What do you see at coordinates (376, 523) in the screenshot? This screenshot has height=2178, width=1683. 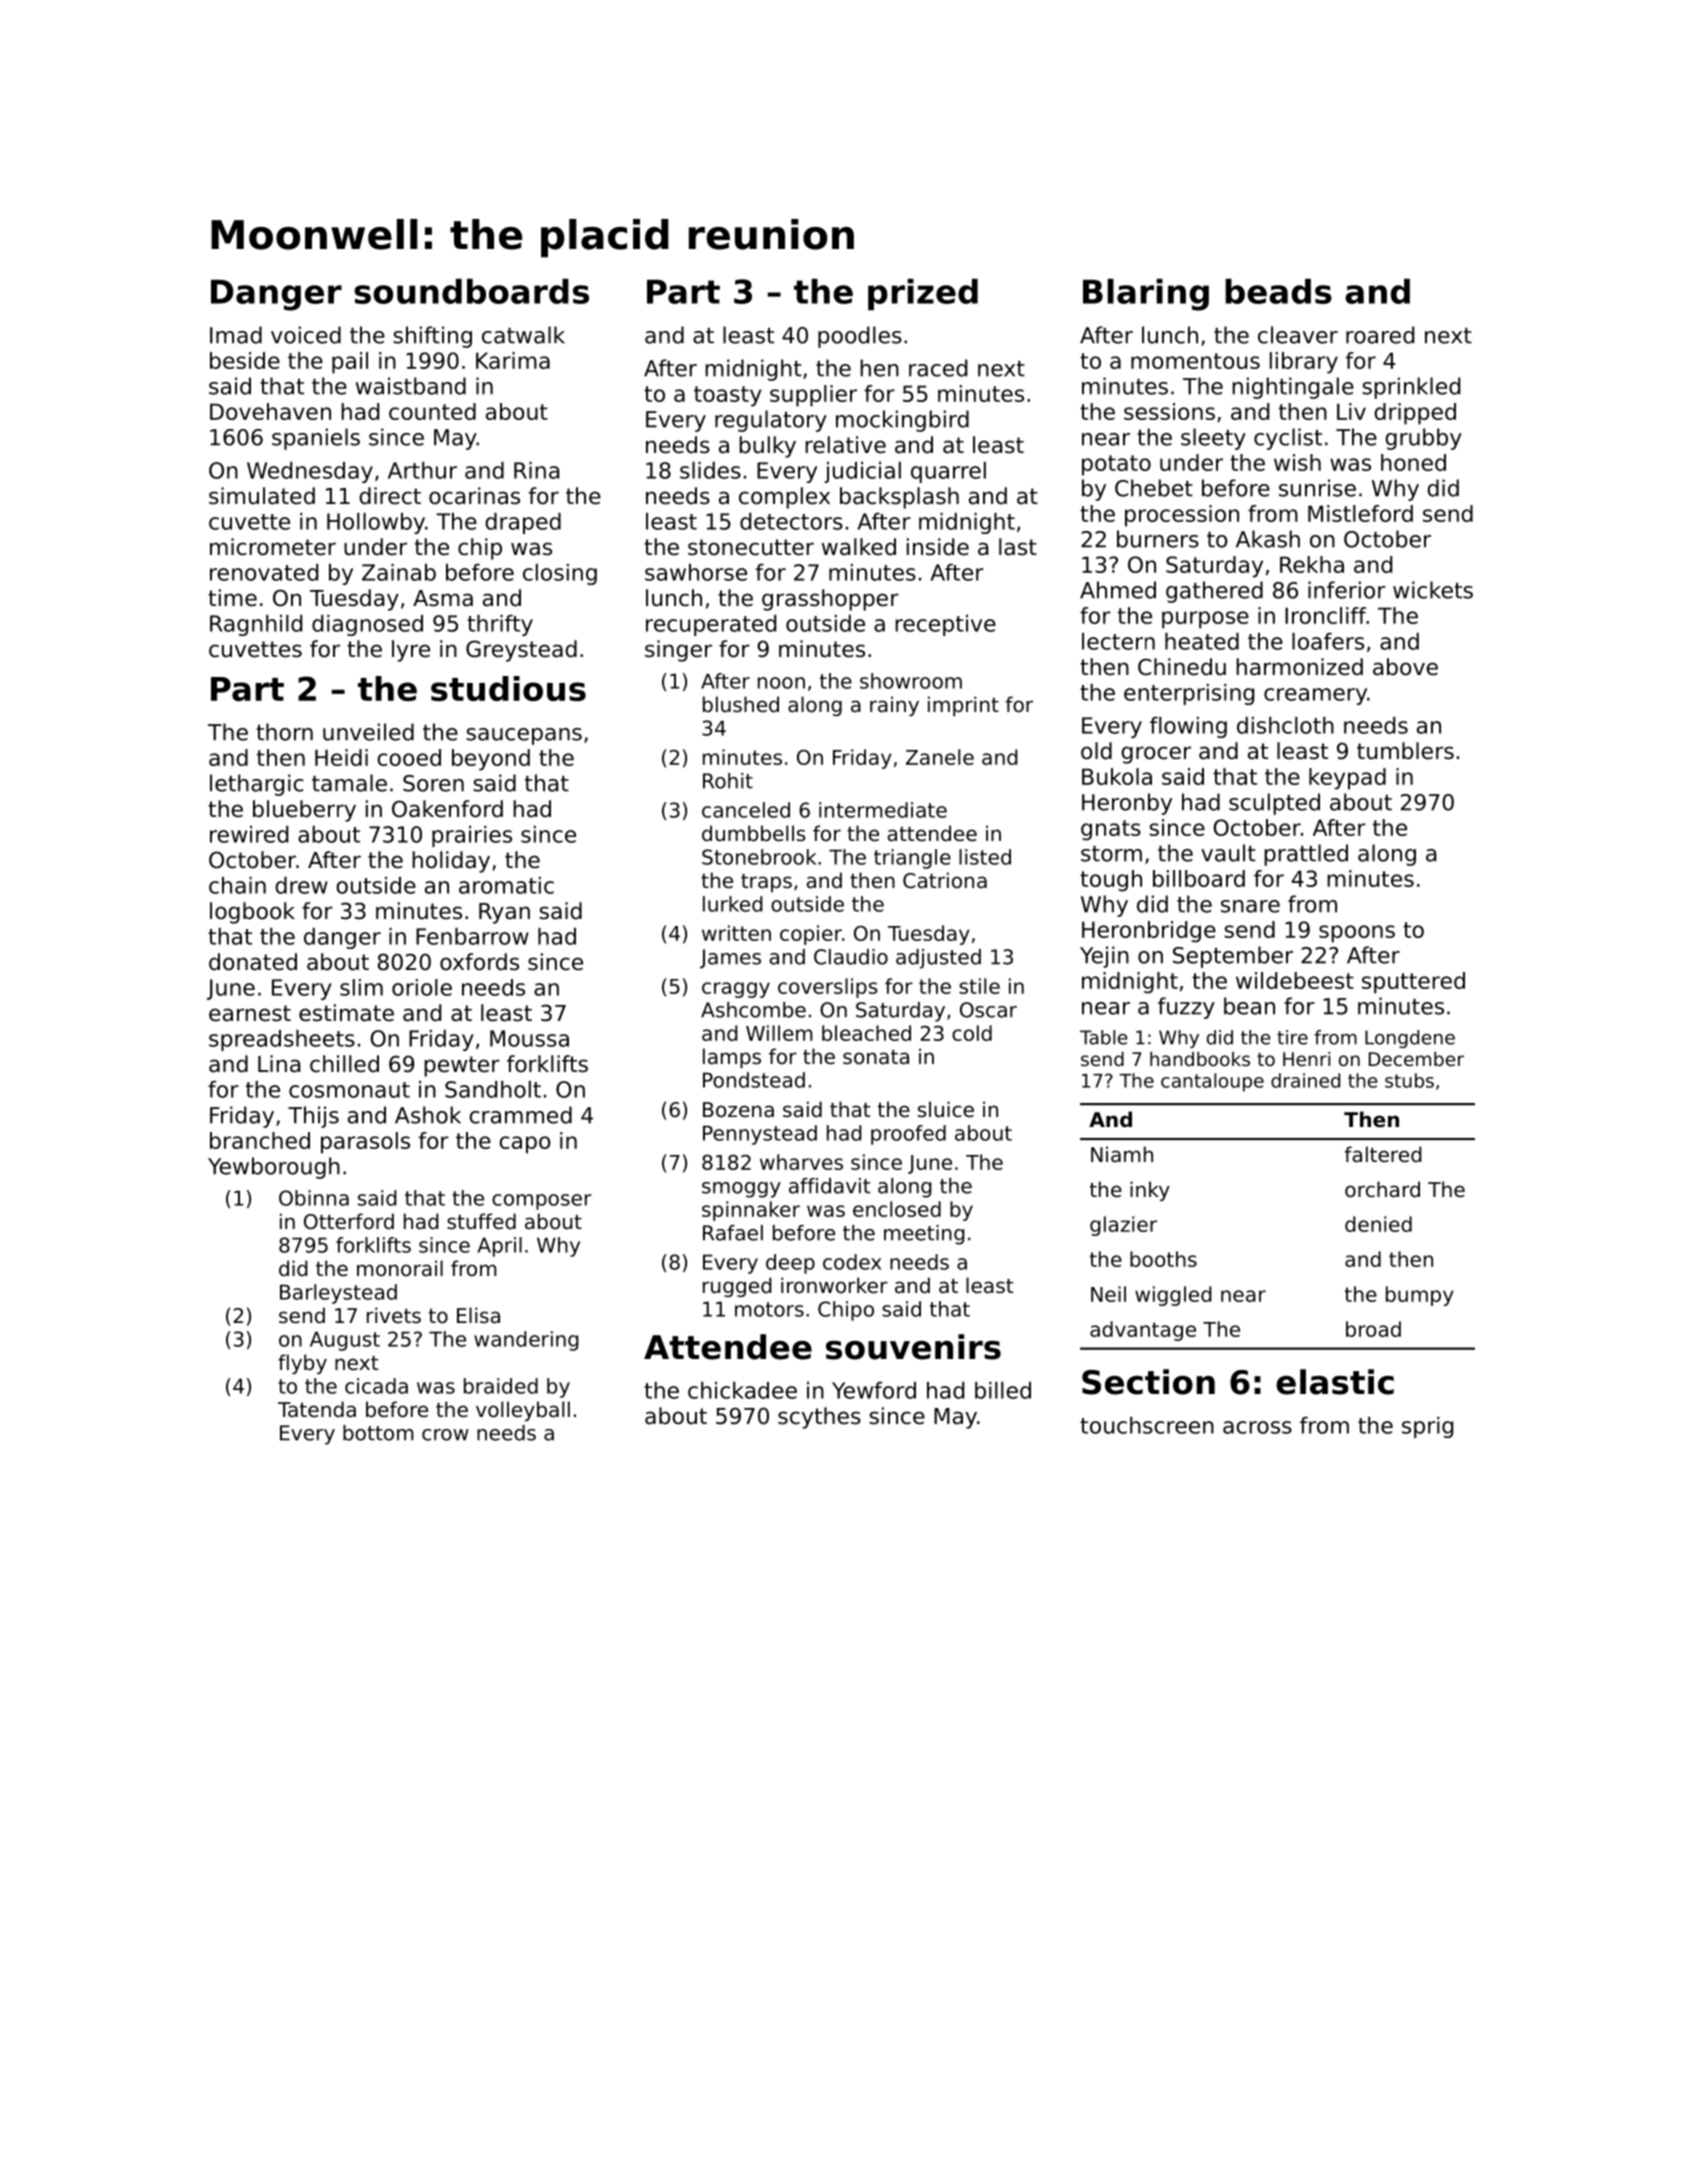 I see `Hollowby` at bounding box center [376, 523].
